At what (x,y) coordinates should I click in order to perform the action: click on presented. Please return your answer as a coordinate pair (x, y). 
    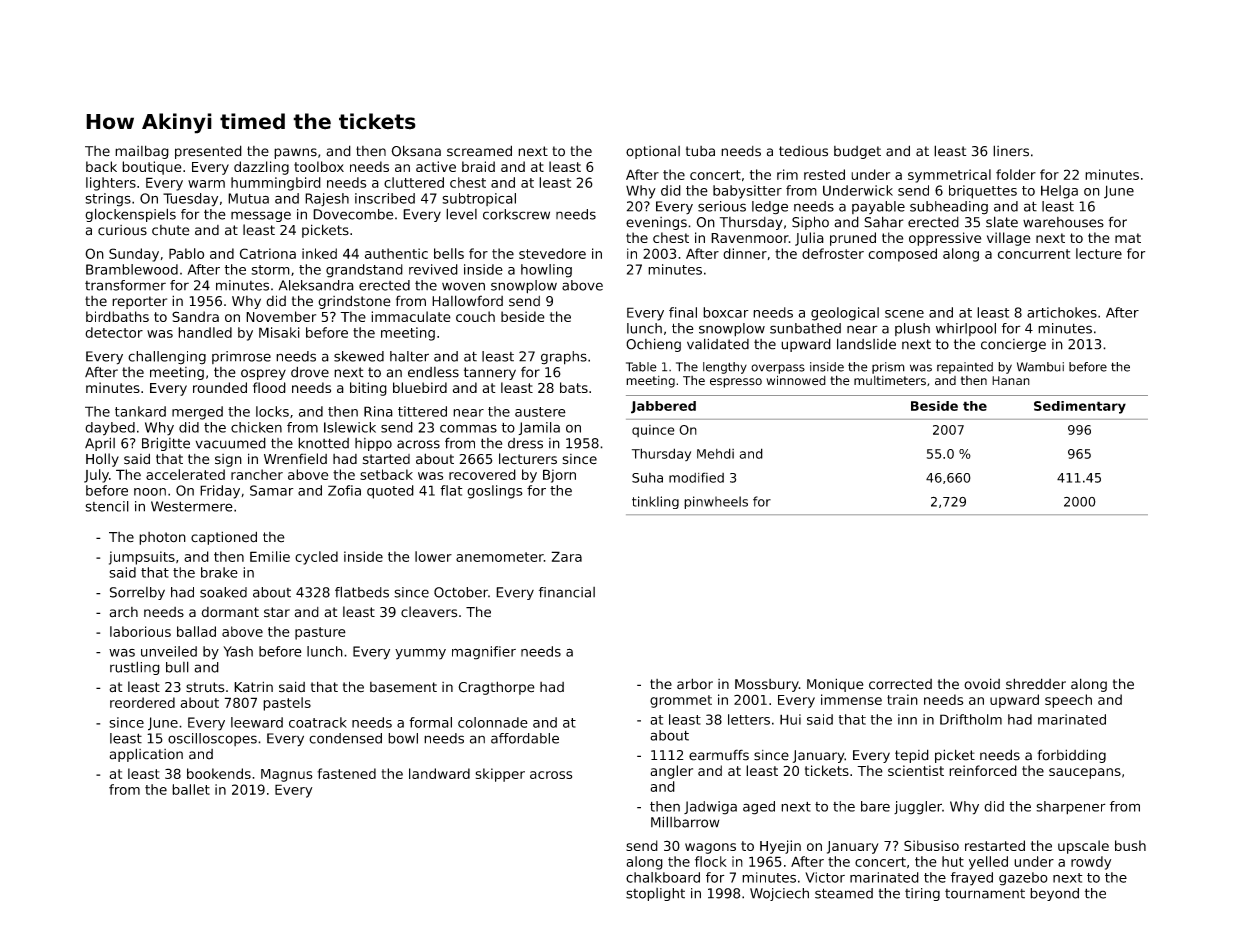
    Looking at the image, I should click on (208, 152).
